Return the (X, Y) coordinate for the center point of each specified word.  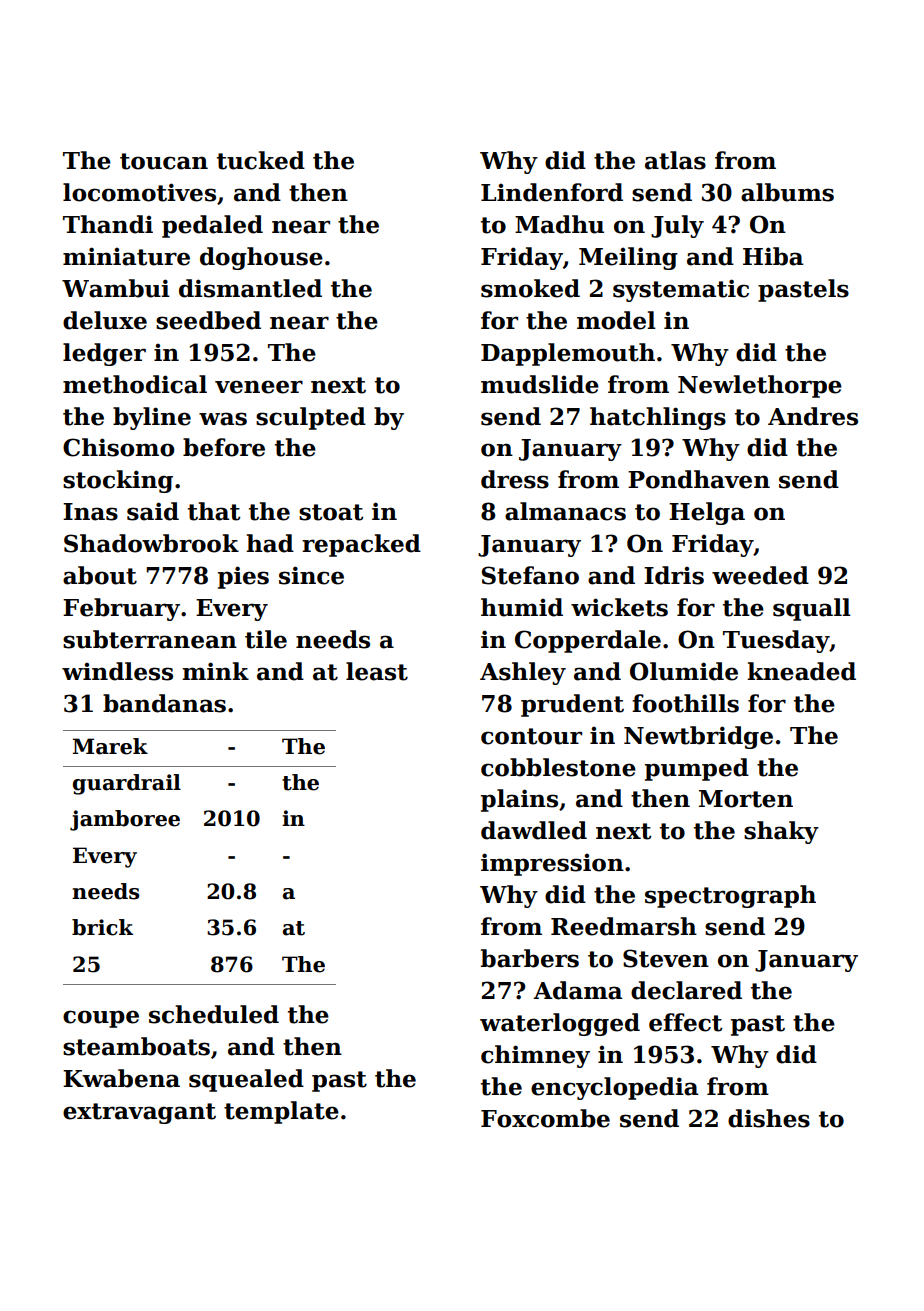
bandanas (164, 703)
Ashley (523, 673)
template (281, 1112)
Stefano (530, 575)
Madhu (559, 224)
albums (787, 192)
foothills (685, 703)
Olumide (684, 671)
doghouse (261, 258)
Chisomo (118, 447)
